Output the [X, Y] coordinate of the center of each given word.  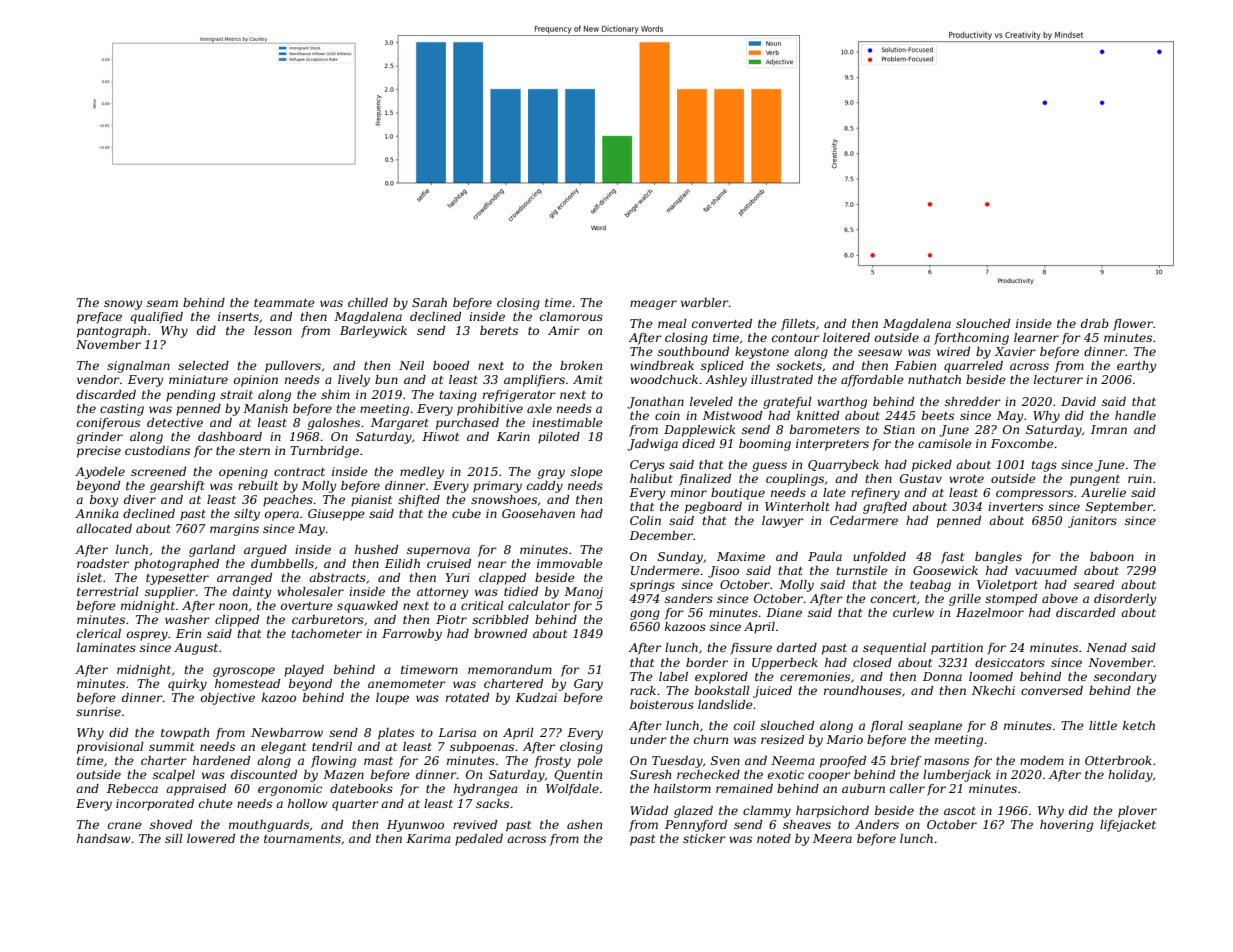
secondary [1125, 678]
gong [645, 615]
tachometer [326, 633]
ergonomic [290, 790]
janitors [1092, 522]
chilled [368, 302]
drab [1095, 323]
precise [99, 452]
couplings [795, 480]
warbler [705, 302]
